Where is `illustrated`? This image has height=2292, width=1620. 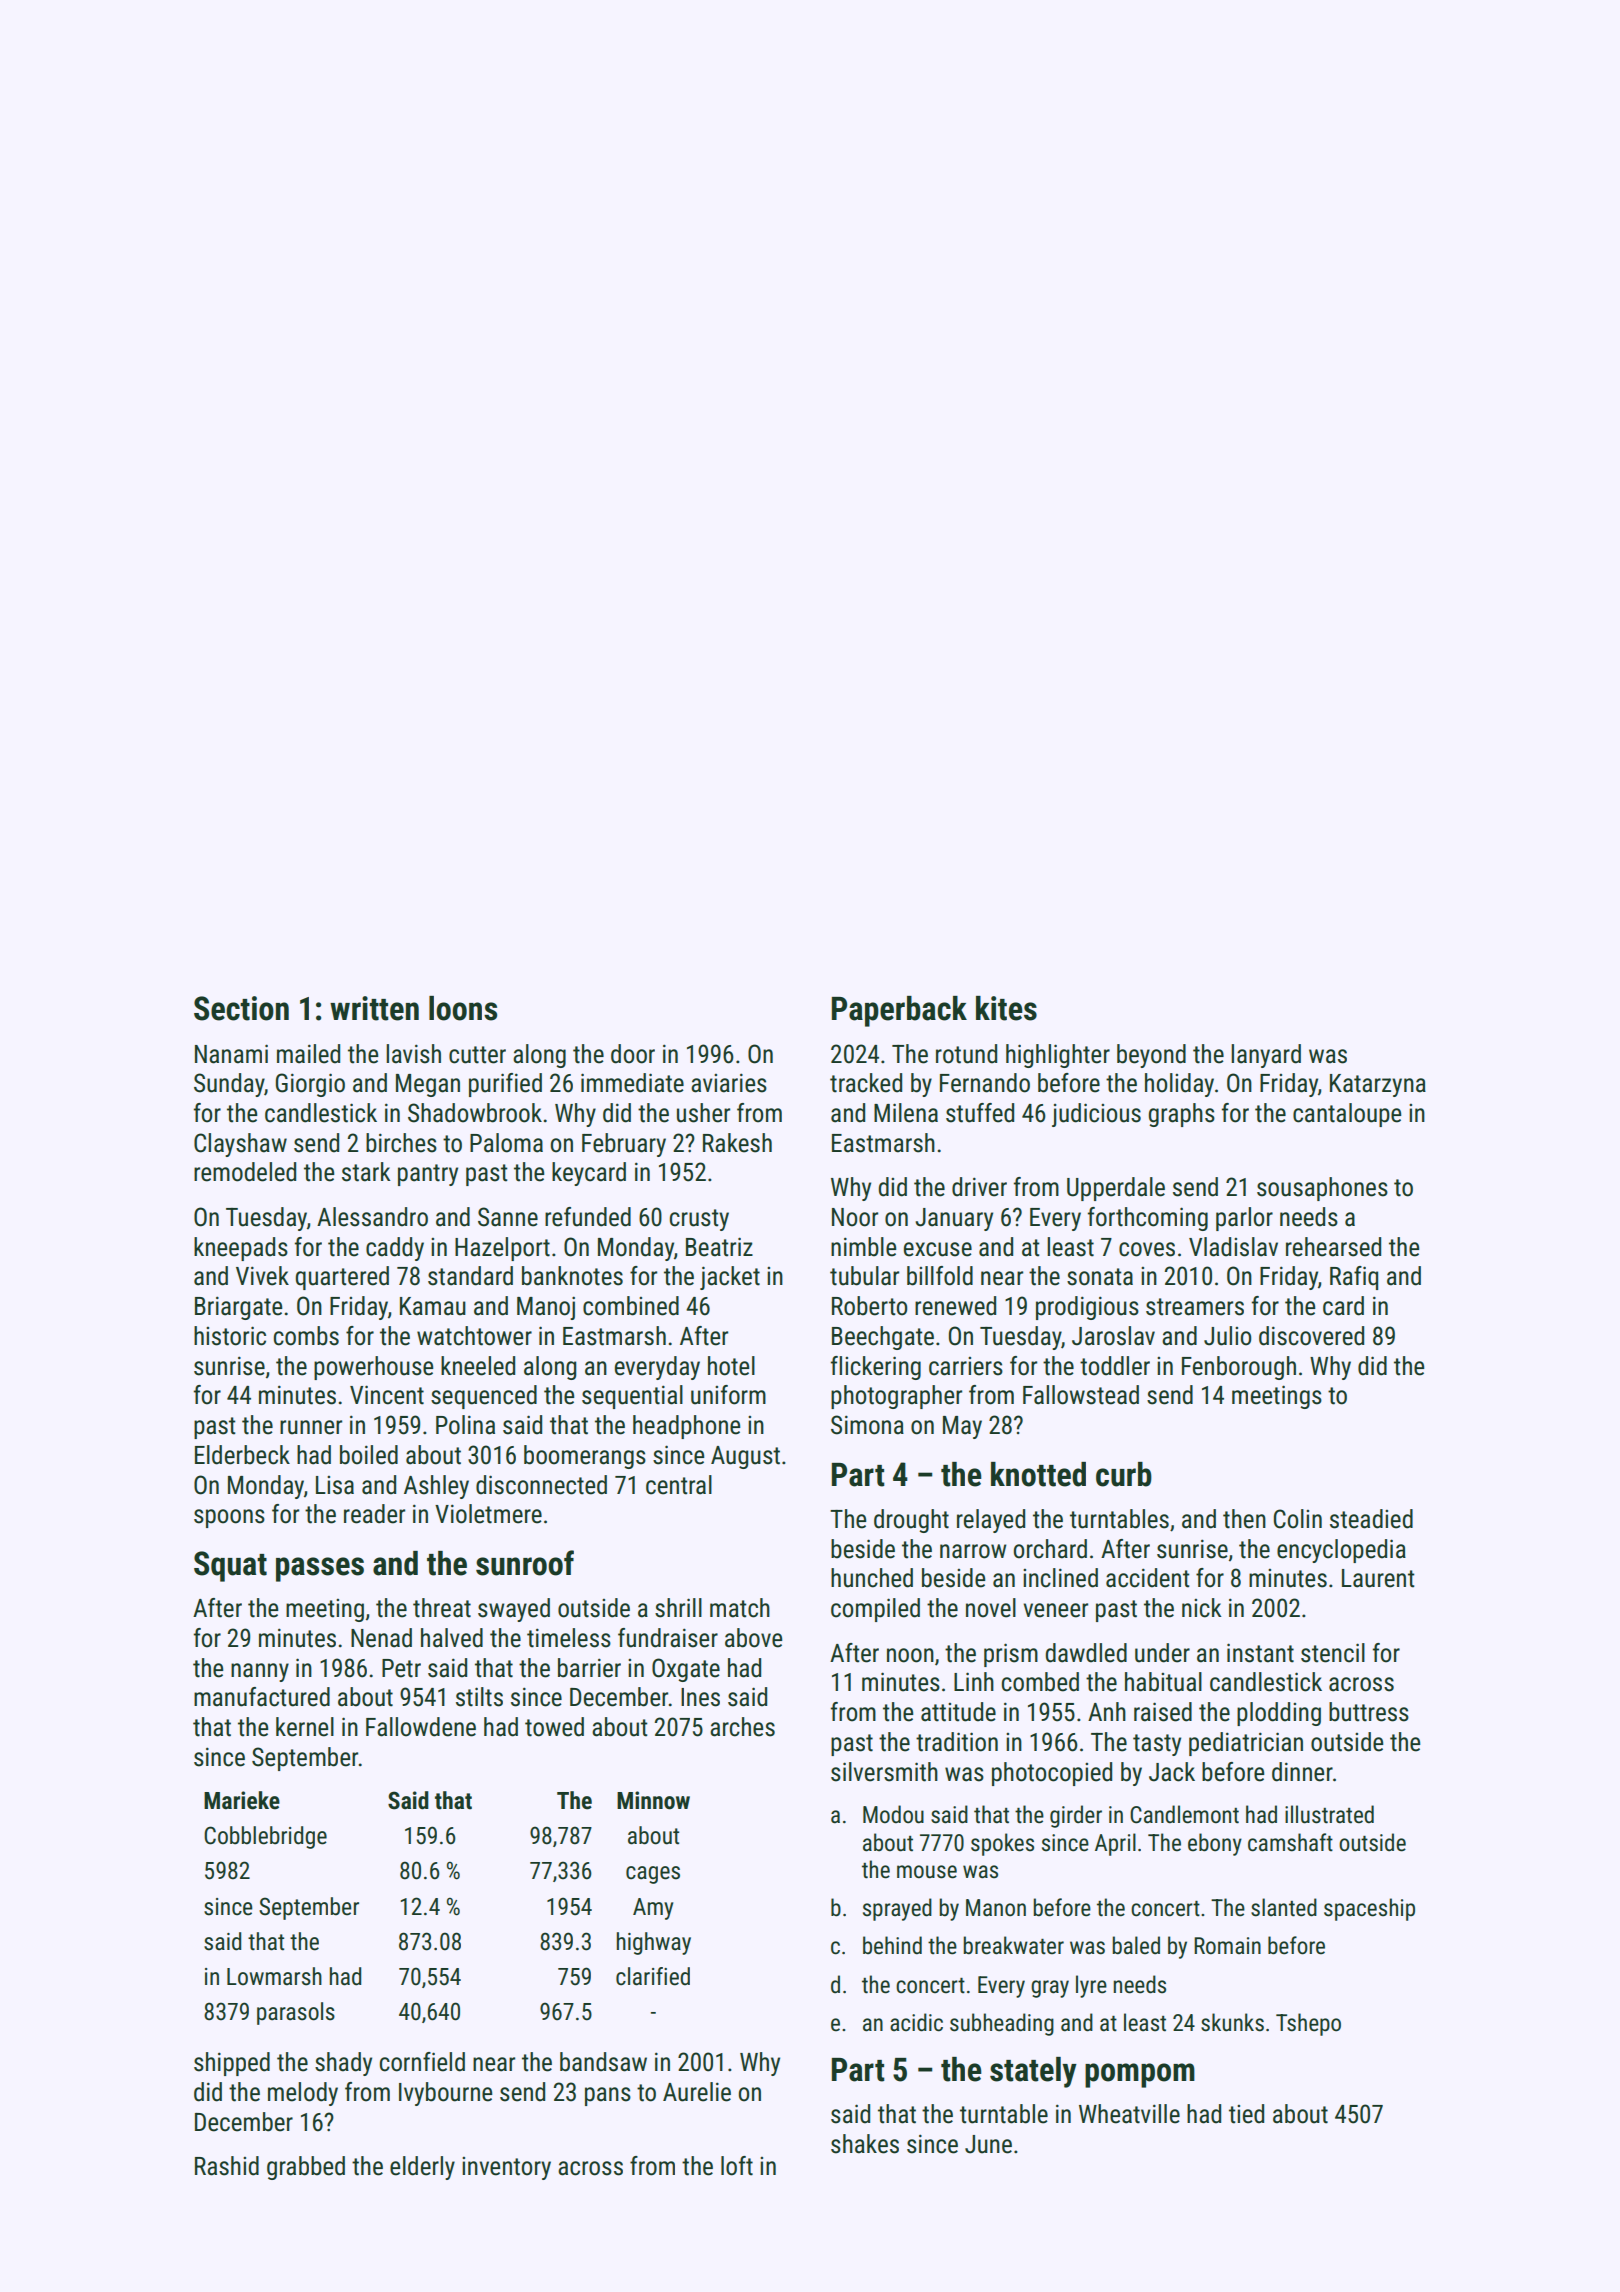
illustrated is located at coordinates (1329, 1814).
